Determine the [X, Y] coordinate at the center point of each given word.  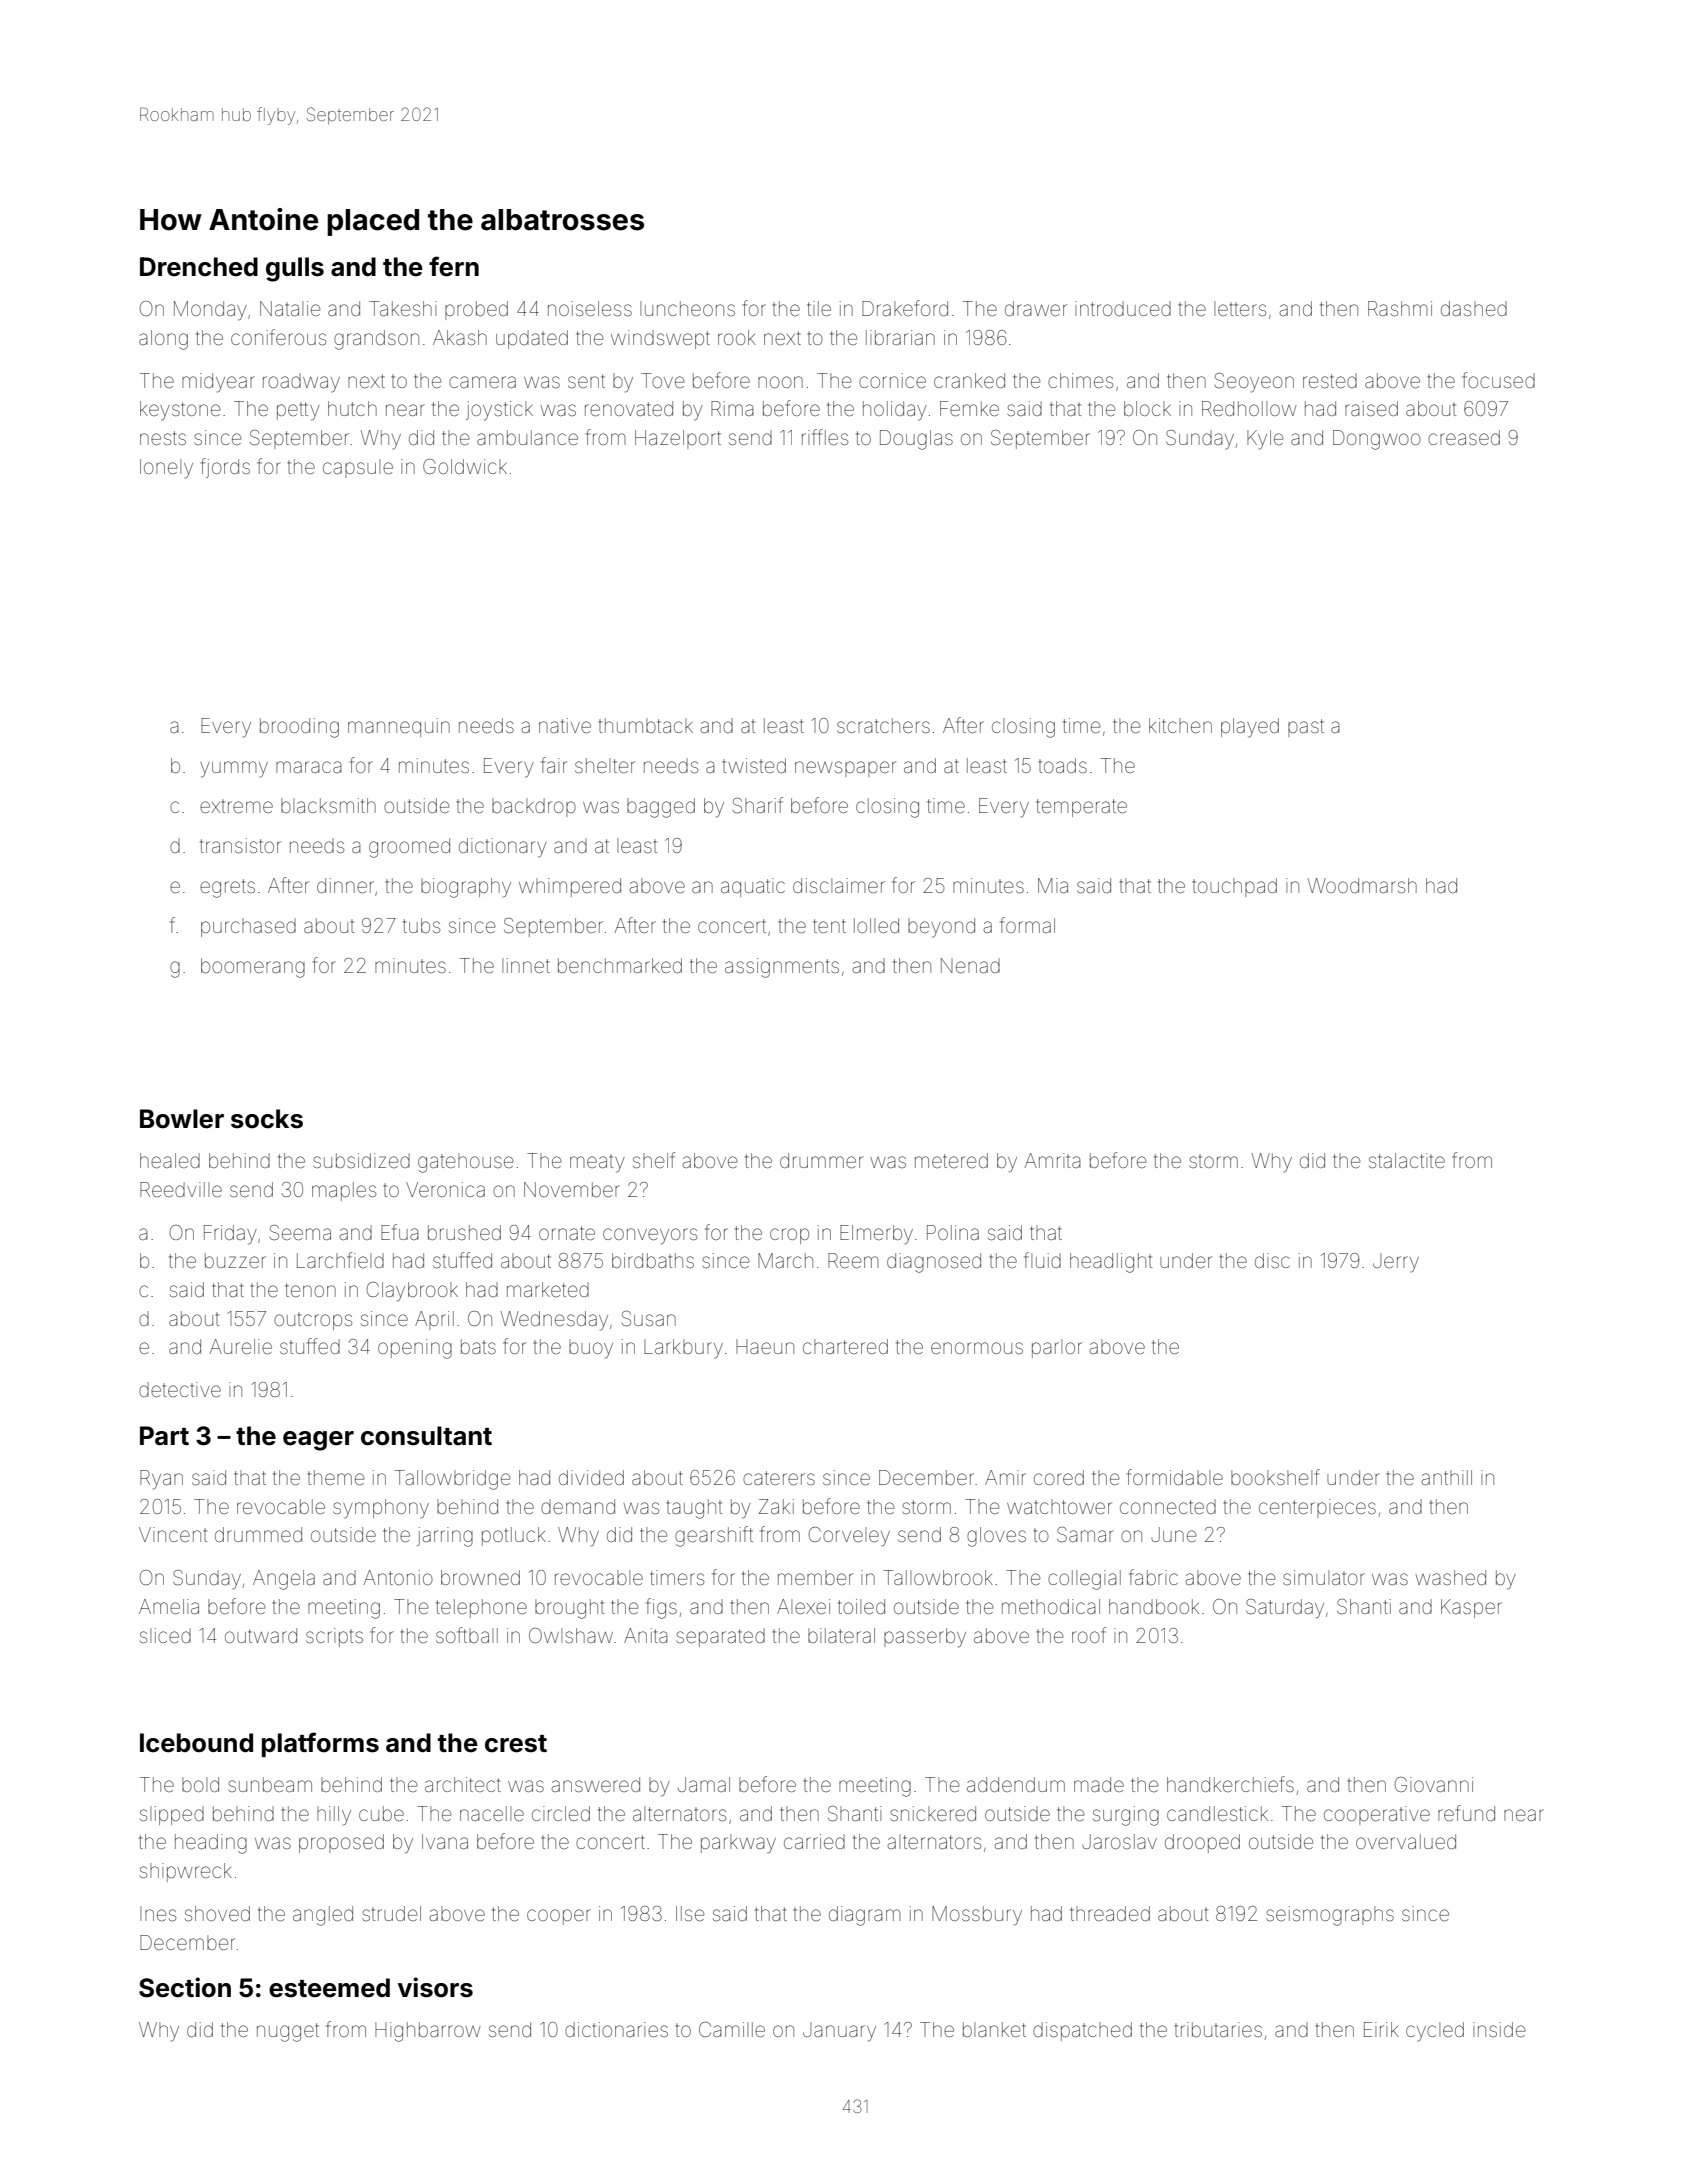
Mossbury [977, 1916]
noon [780, 382]
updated [532, 339]
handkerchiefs [1230, 1784]
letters [1240, 308]
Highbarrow [428, 2032]
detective [180, 1389]
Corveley [849, 1537]
